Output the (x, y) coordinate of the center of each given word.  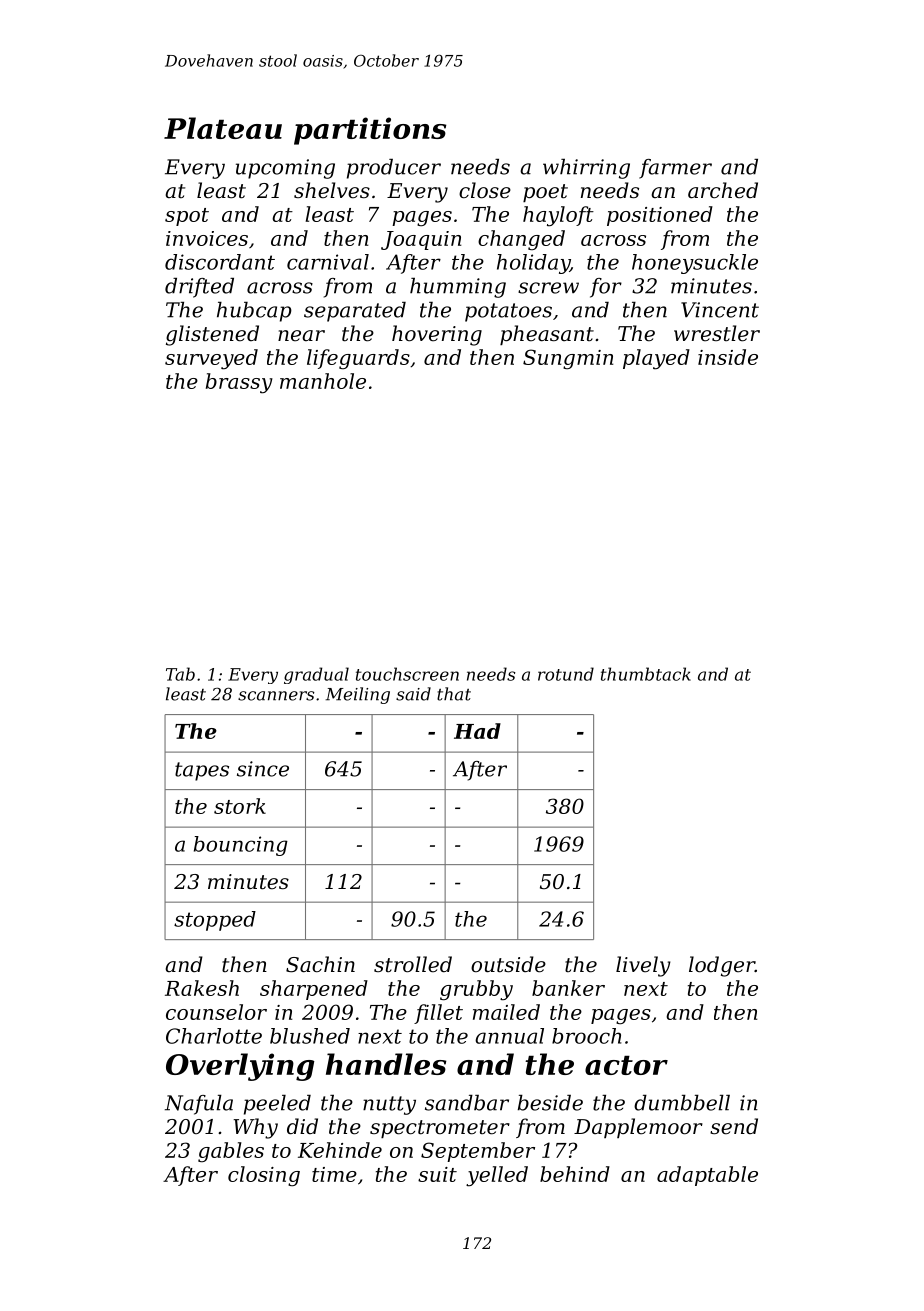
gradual (316, 675)
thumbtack (646, 674)
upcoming (285, 169)
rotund (566, 674)
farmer (675, 169)
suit (437, 1174)
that (454, 694)
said (413, 694)
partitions (370, 131)
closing (264, 1176)
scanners (276, 696)
